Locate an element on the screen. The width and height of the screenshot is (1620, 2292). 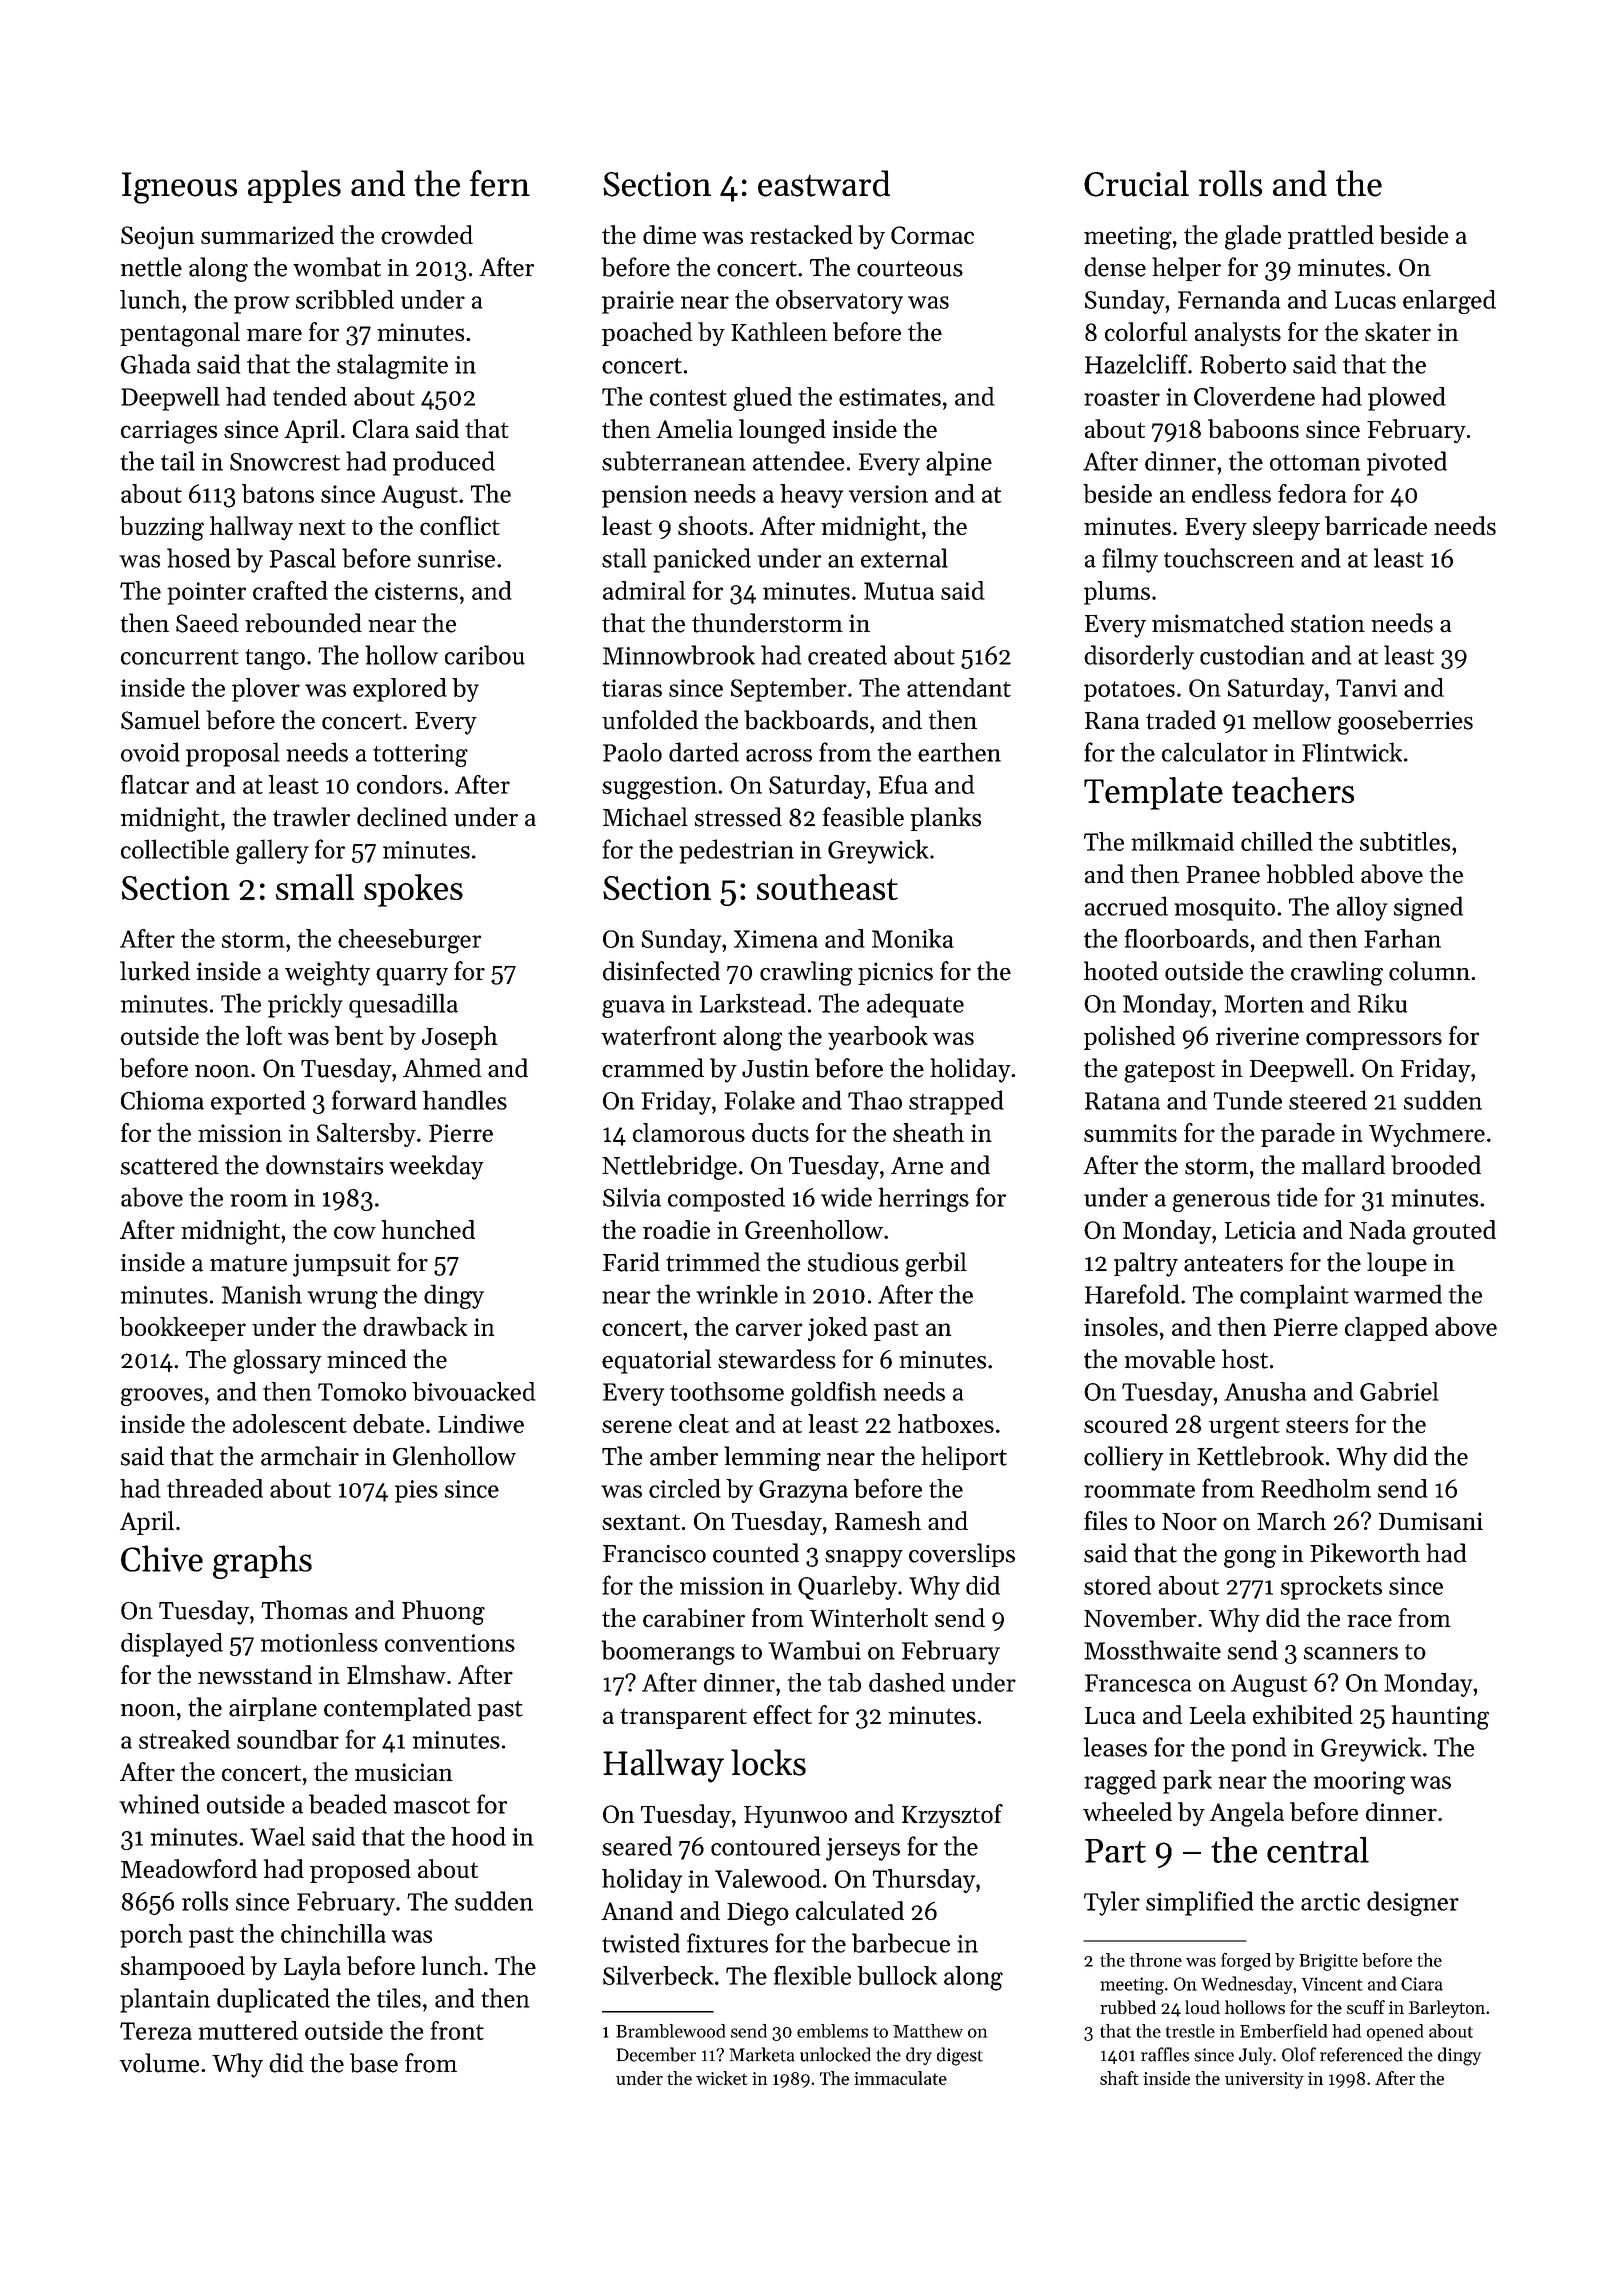
Crucial is located at coordinates (1136, 183).
